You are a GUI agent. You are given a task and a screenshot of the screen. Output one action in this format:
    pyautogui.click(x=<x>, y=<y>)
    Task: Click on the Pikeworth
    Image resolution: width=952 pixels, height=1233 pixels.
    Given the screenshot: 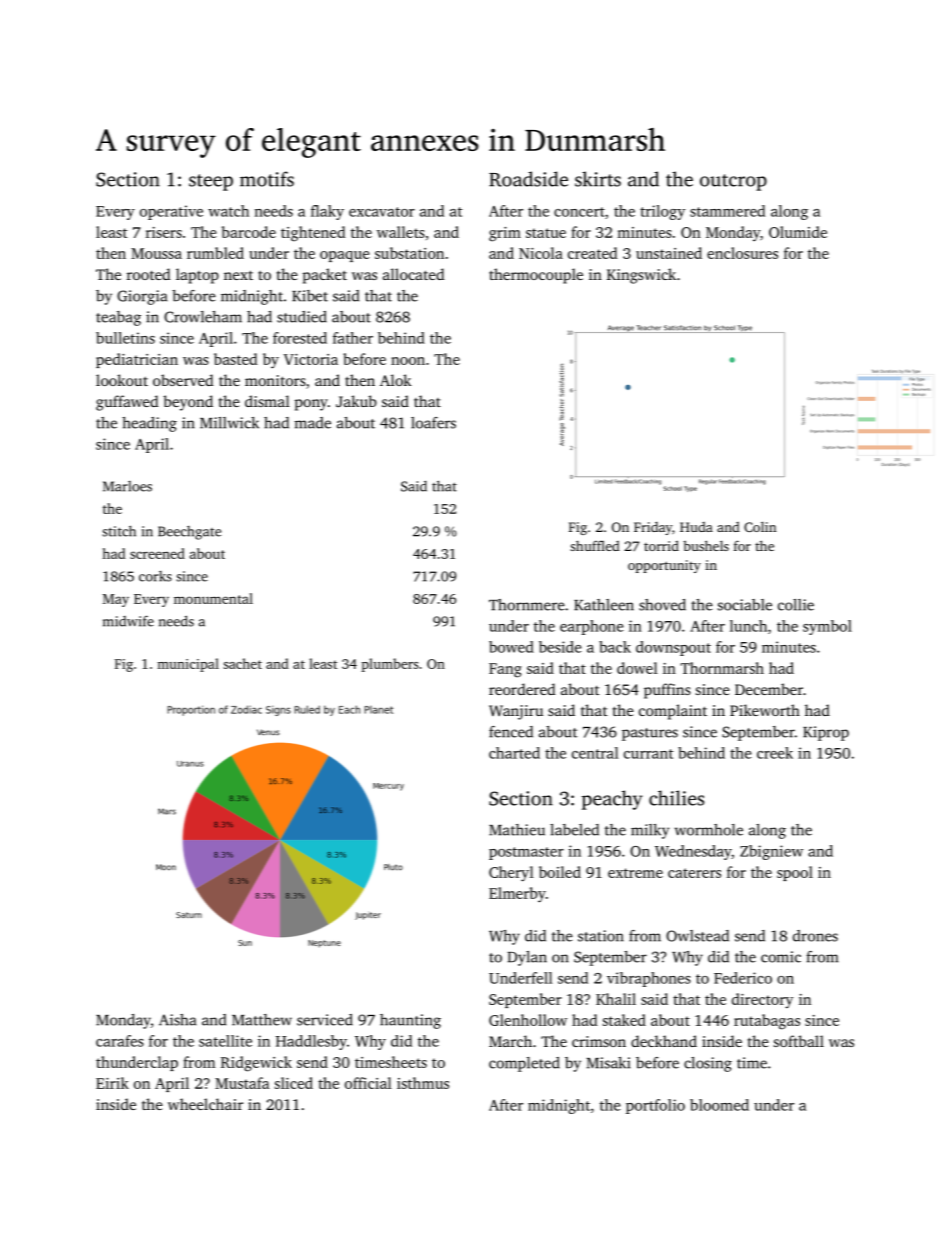 What is the action you would take?
    pyautogui.click(x=765, y=710)
